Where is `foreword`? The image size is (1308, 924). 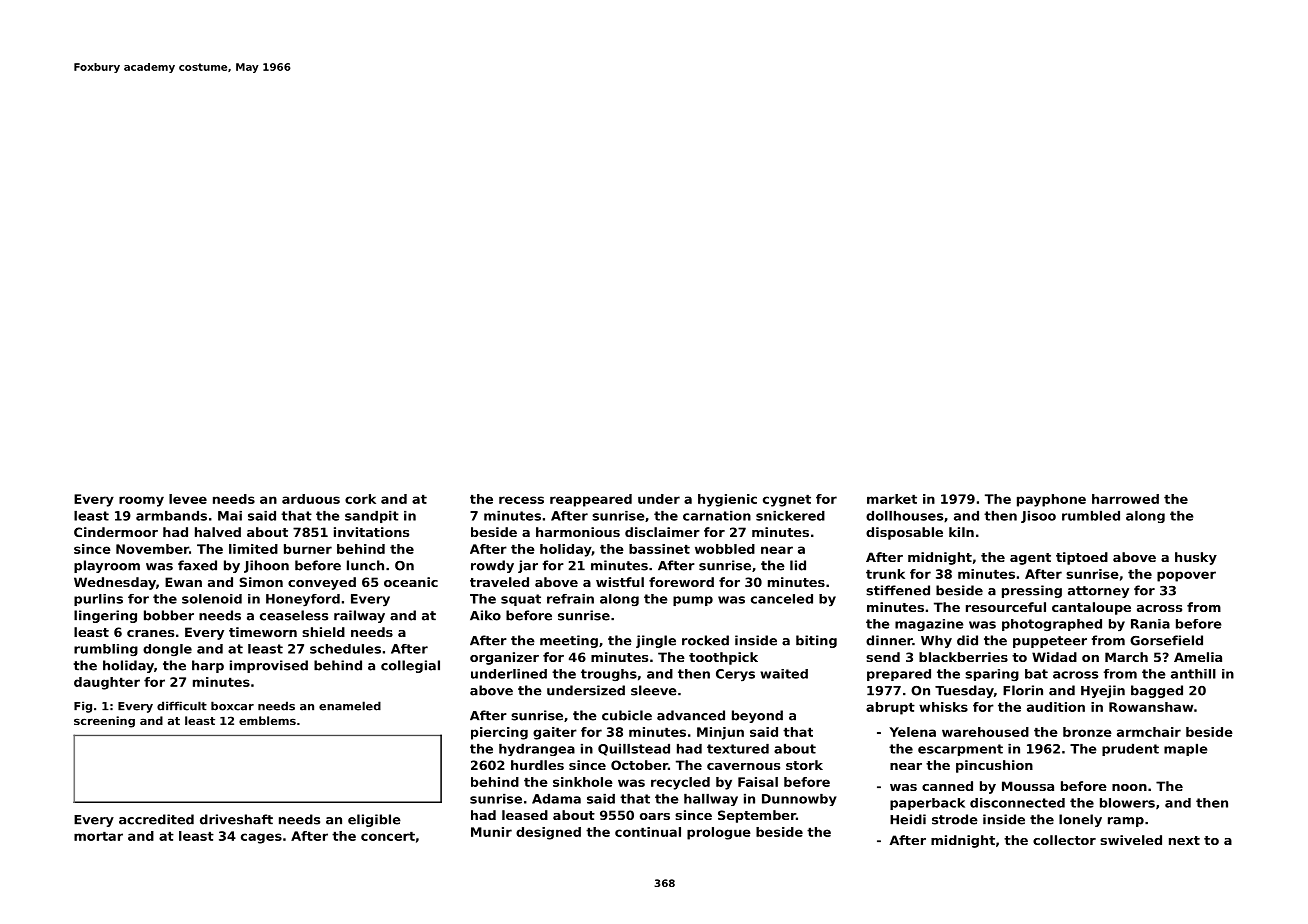
foreword is located at coordinates (681, 582).
